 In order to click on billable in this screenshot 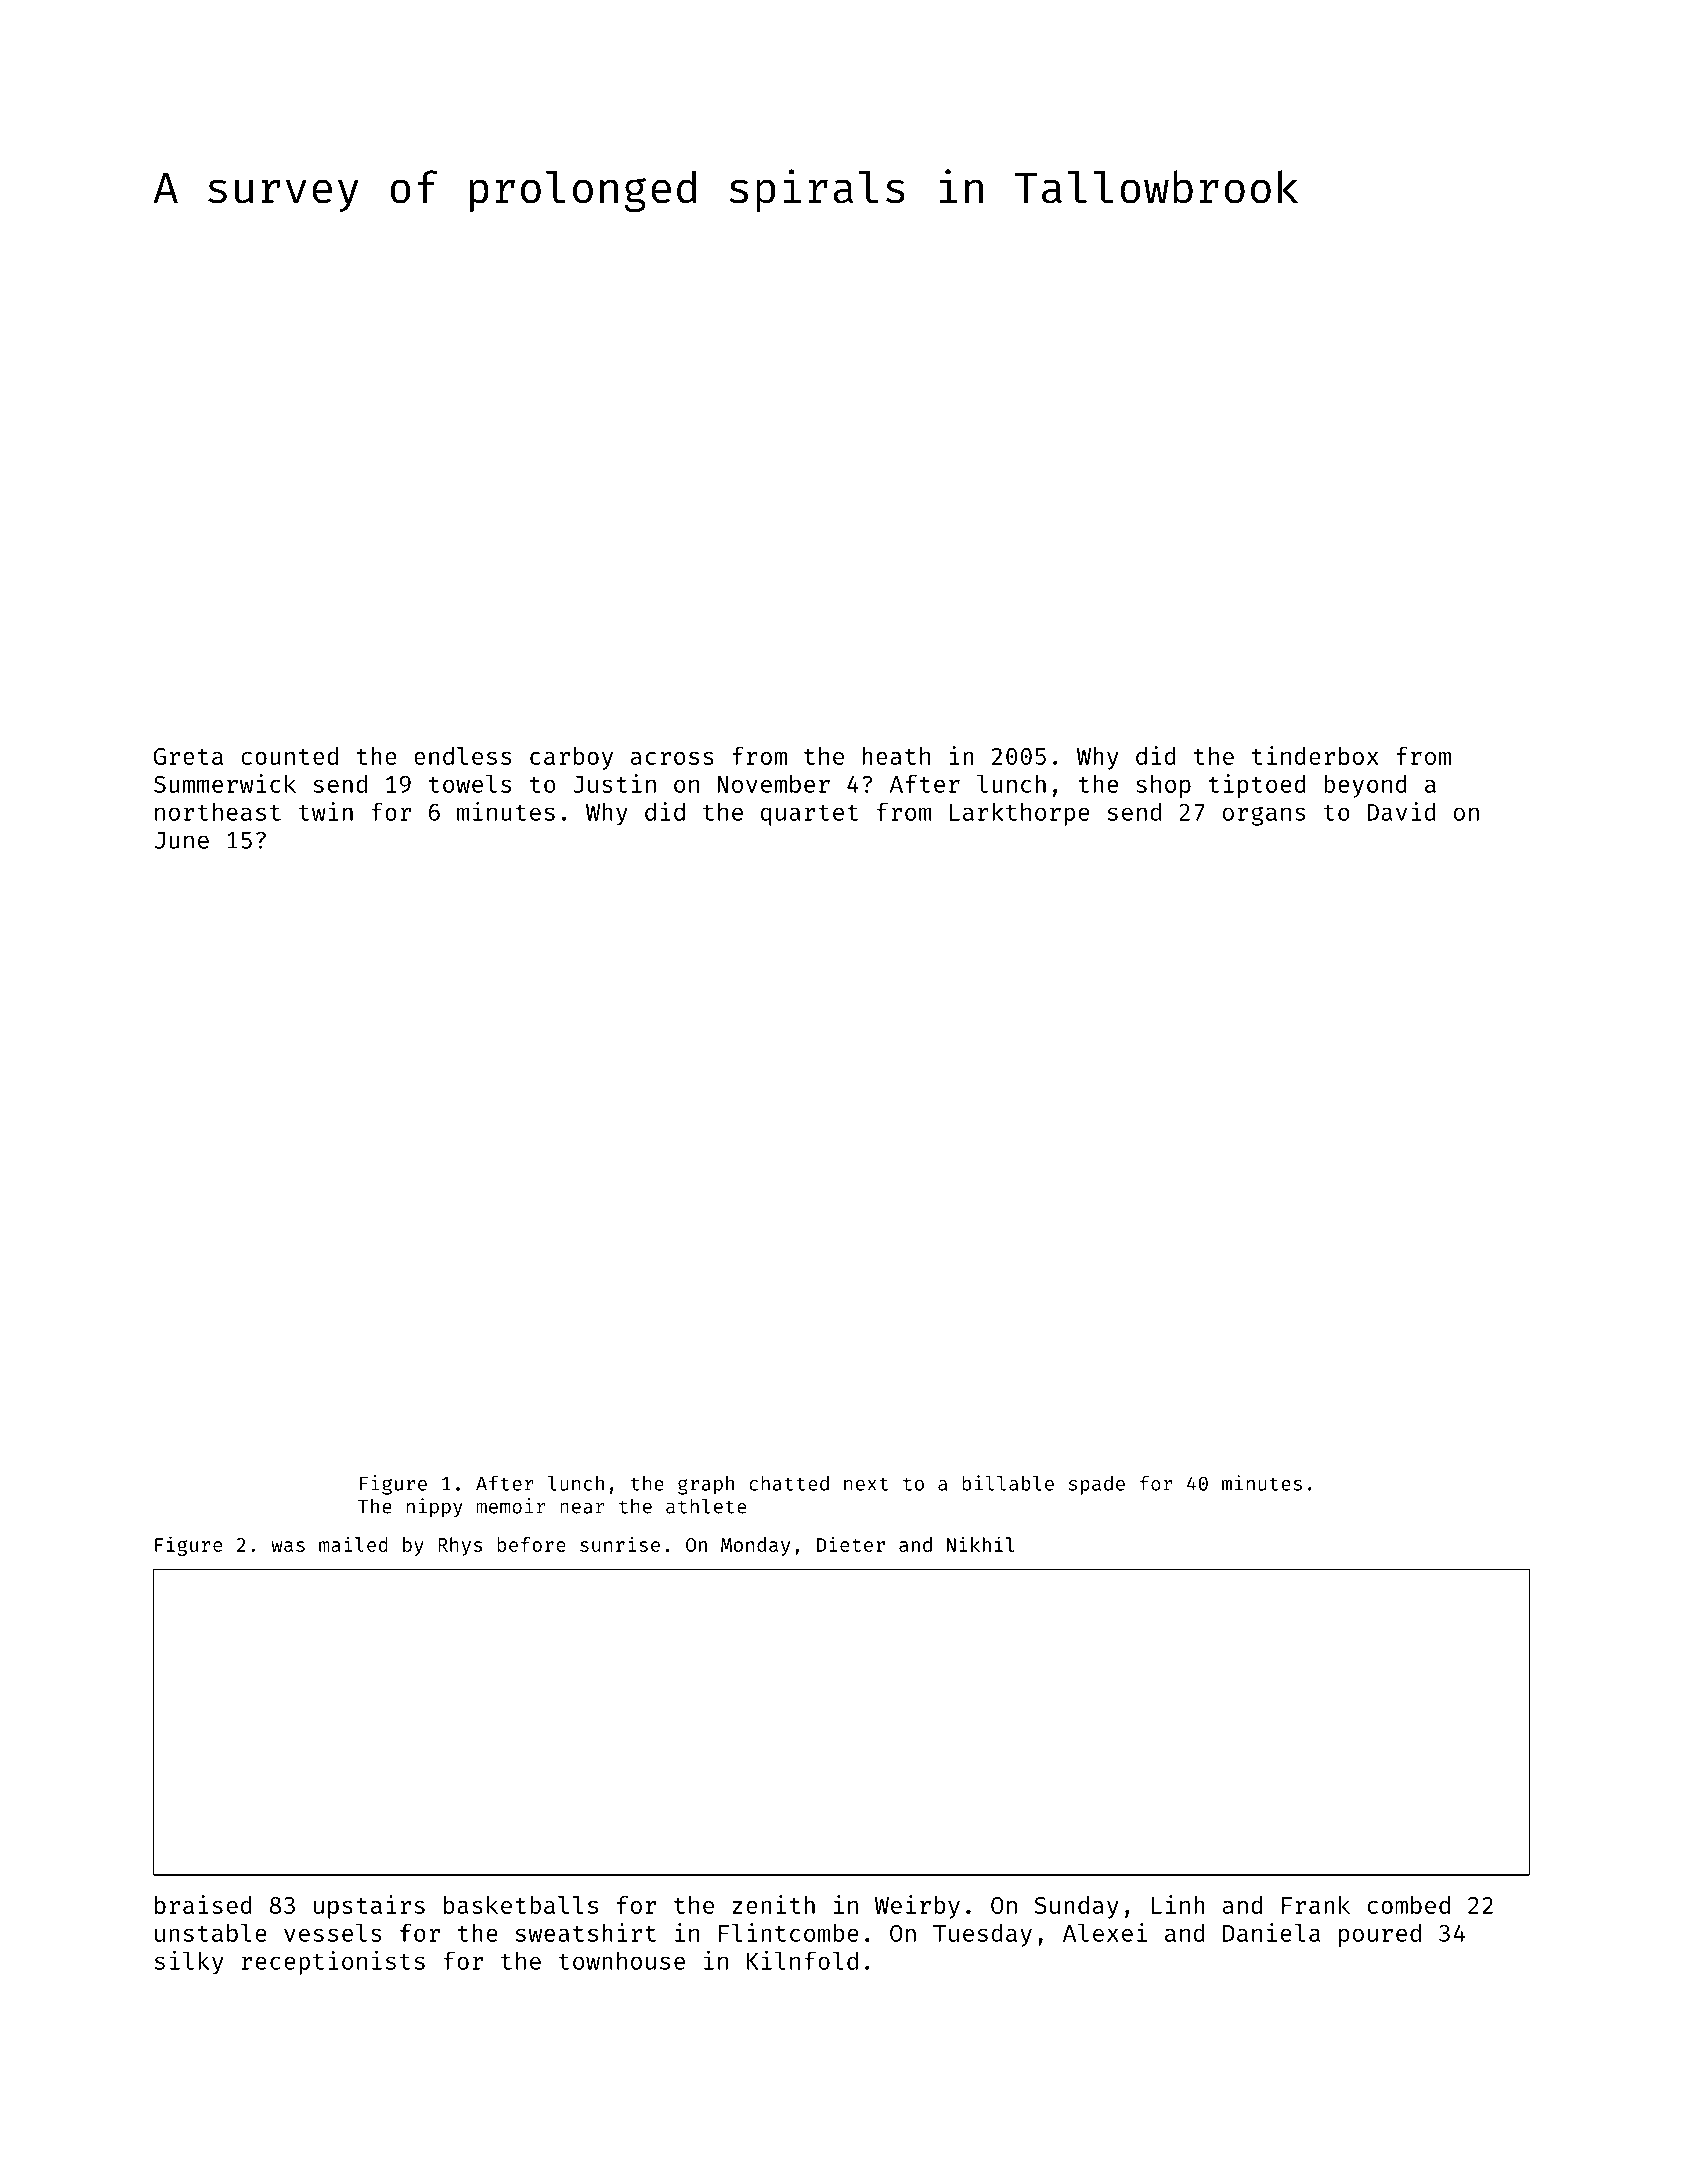, I will do `click(1008, 1483)`.
